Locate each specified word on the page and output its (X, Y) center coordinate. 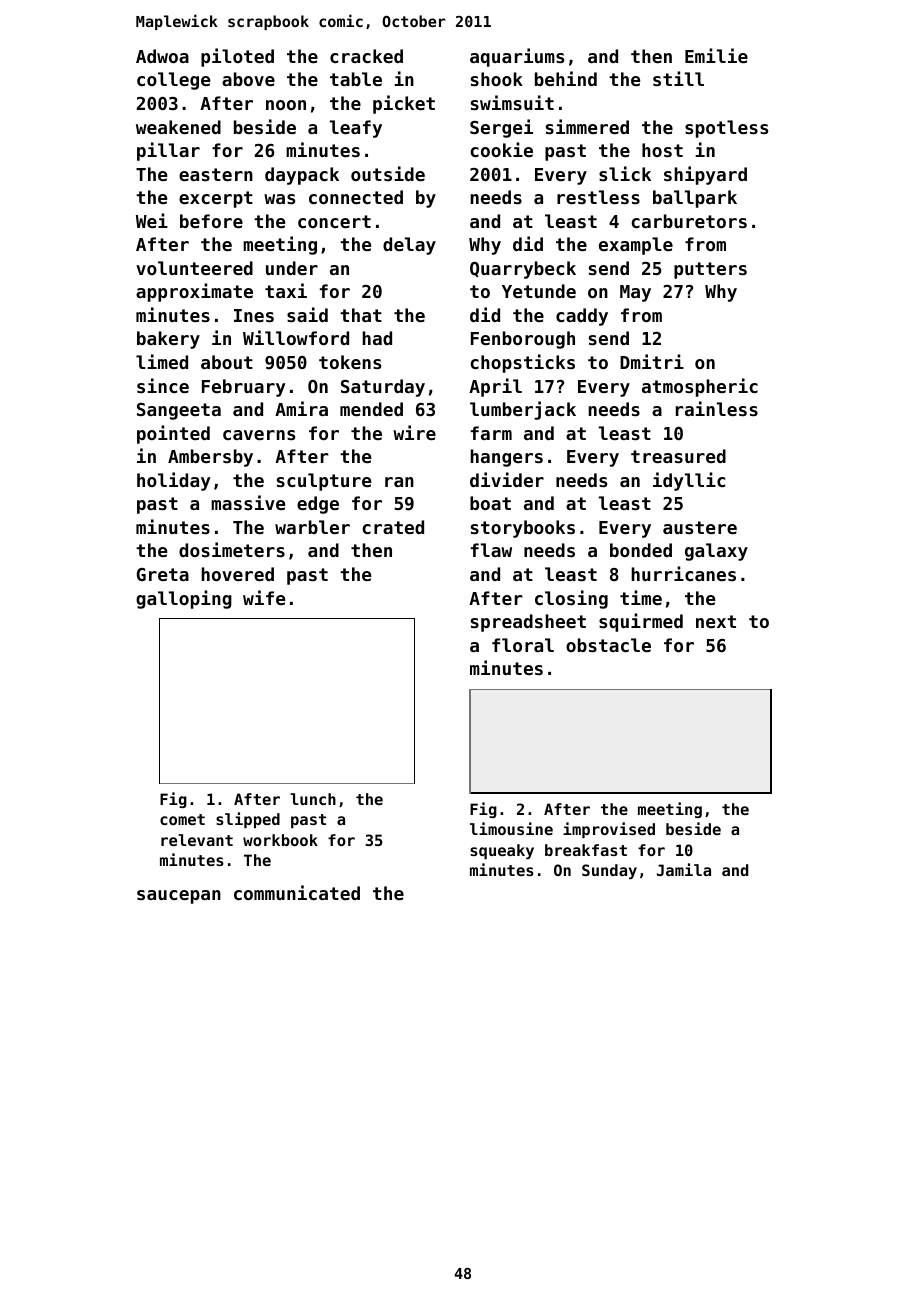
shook (497, 79)
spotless (726, 129)
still (678, 78)
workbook (280, 840)
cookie (501, 149)
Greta (163, 574)
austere (700, 527)
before (211, 221)
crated (393, 527)
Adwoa (162, 56)
